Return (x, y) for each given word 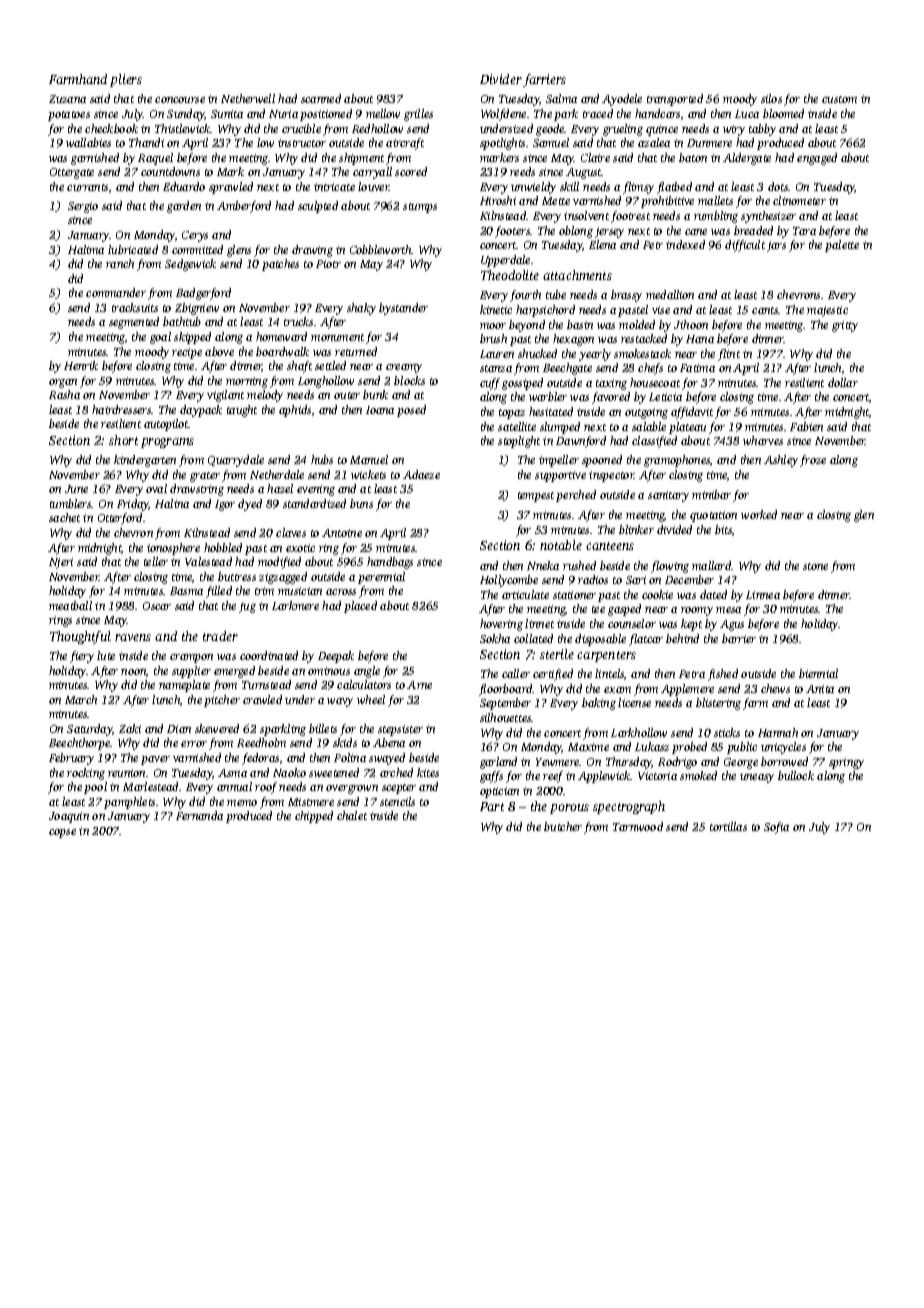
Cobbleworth (381, 249)
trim (264, 591)
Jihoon (691, 324)
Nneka (543, 565)
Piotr (328, 264)
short (123, 440)
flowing (670, 567)
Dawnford (581, 442)
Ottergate (72, 173)
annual (234, 786)
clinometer (799, 200)
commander (116, 292)
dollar (843, 382)
